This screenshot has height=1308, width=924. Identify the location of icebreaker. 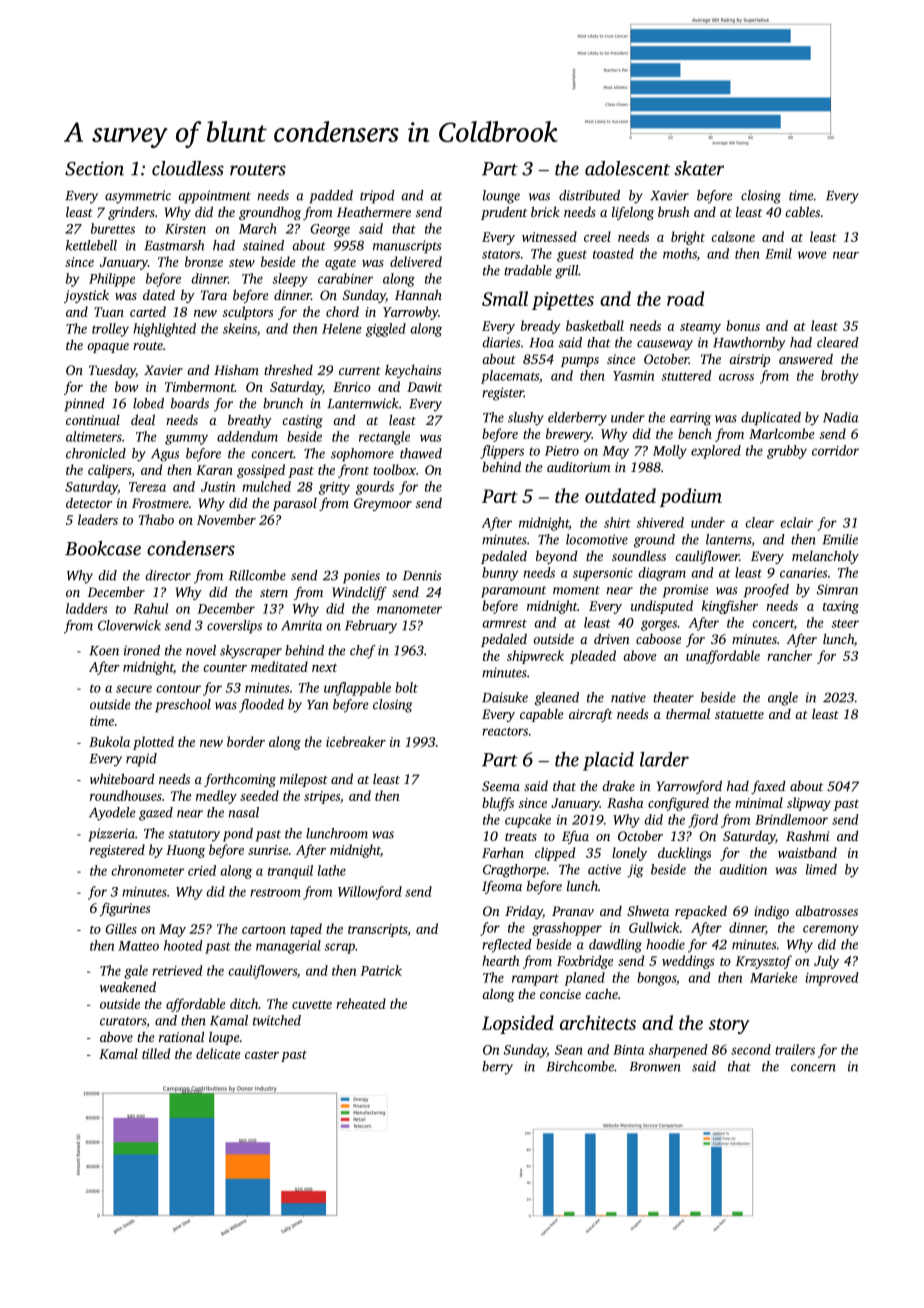
(356, 741).
